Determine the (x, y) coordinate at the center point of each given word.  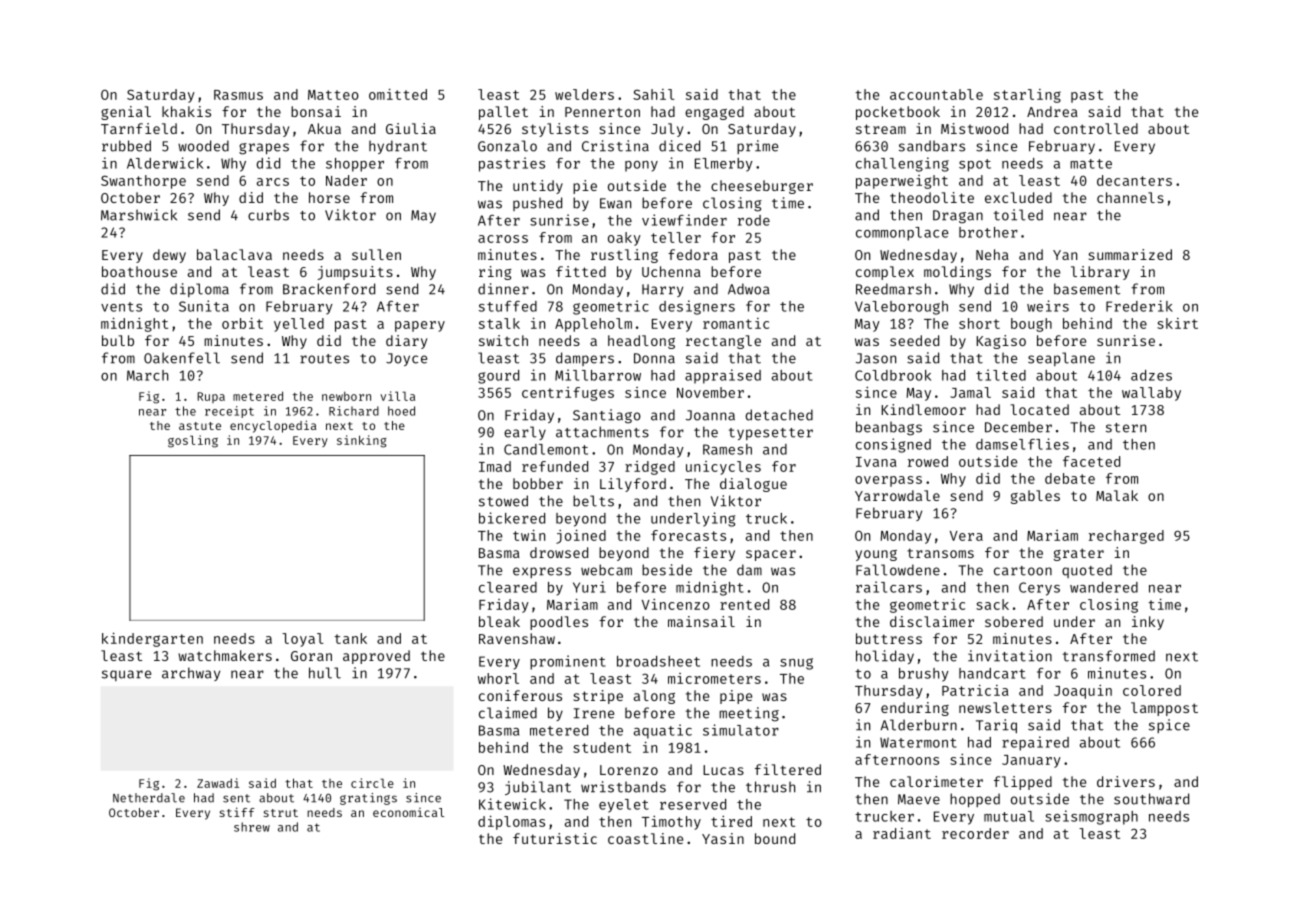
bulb (118, 340)
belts (593, 501)
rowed (928, 461)
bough (1031, 325)
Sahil (653, 94)
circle (372, 783)
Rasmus (238, 95)
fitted (581, 271)
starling (1027, 96)
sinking (362, 441)
